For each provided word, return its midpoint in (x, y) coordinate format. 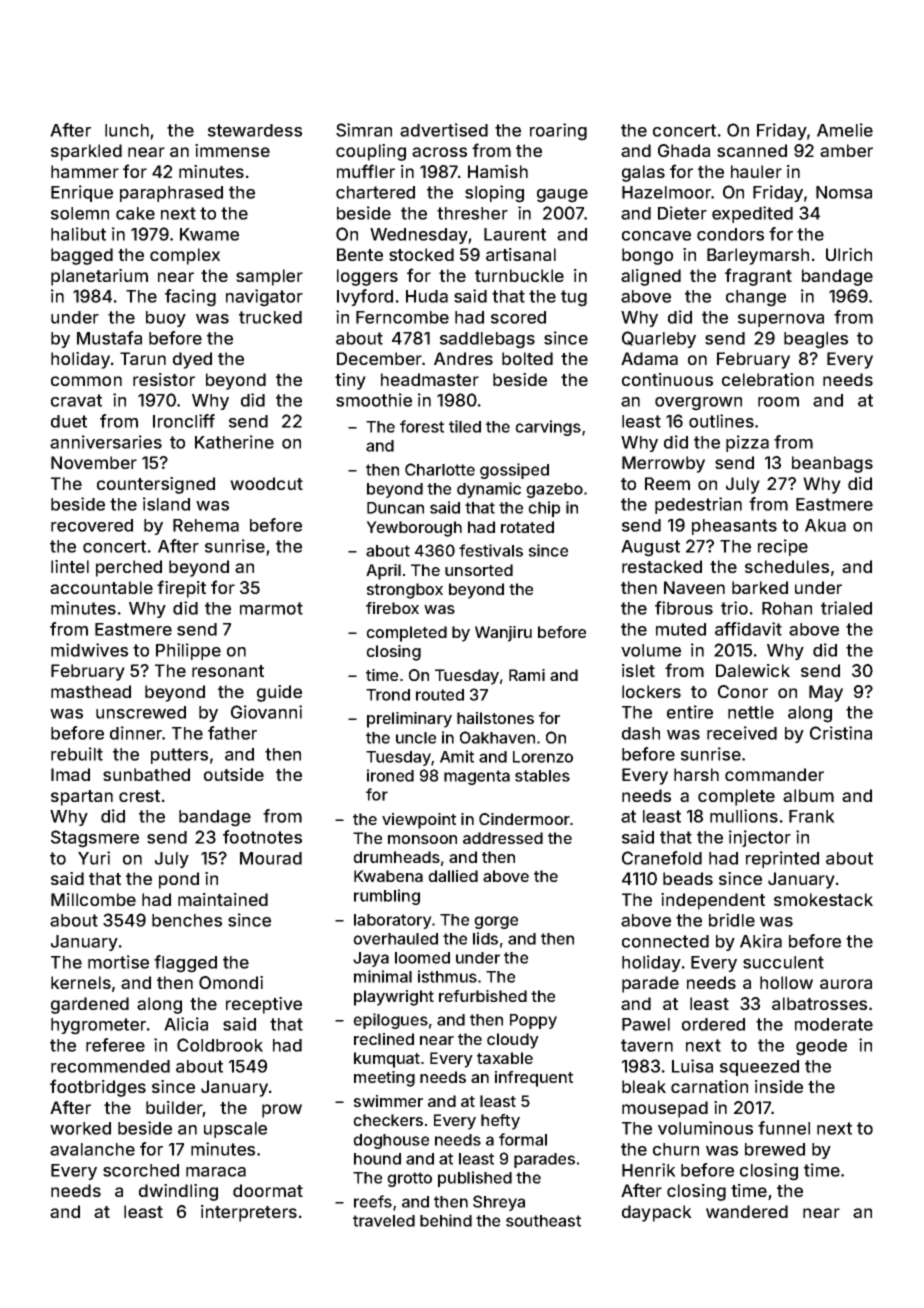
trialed (846, 608)
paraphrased (171, 194)
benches (187, 920)
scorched (141, 1170)
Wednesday (419, 236)
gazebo (554, 490)
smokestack (823, 899)
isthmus (447, 976)
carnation (709, 1086)
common (86, 381)
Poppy (533, 1021)
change (756, 298)
